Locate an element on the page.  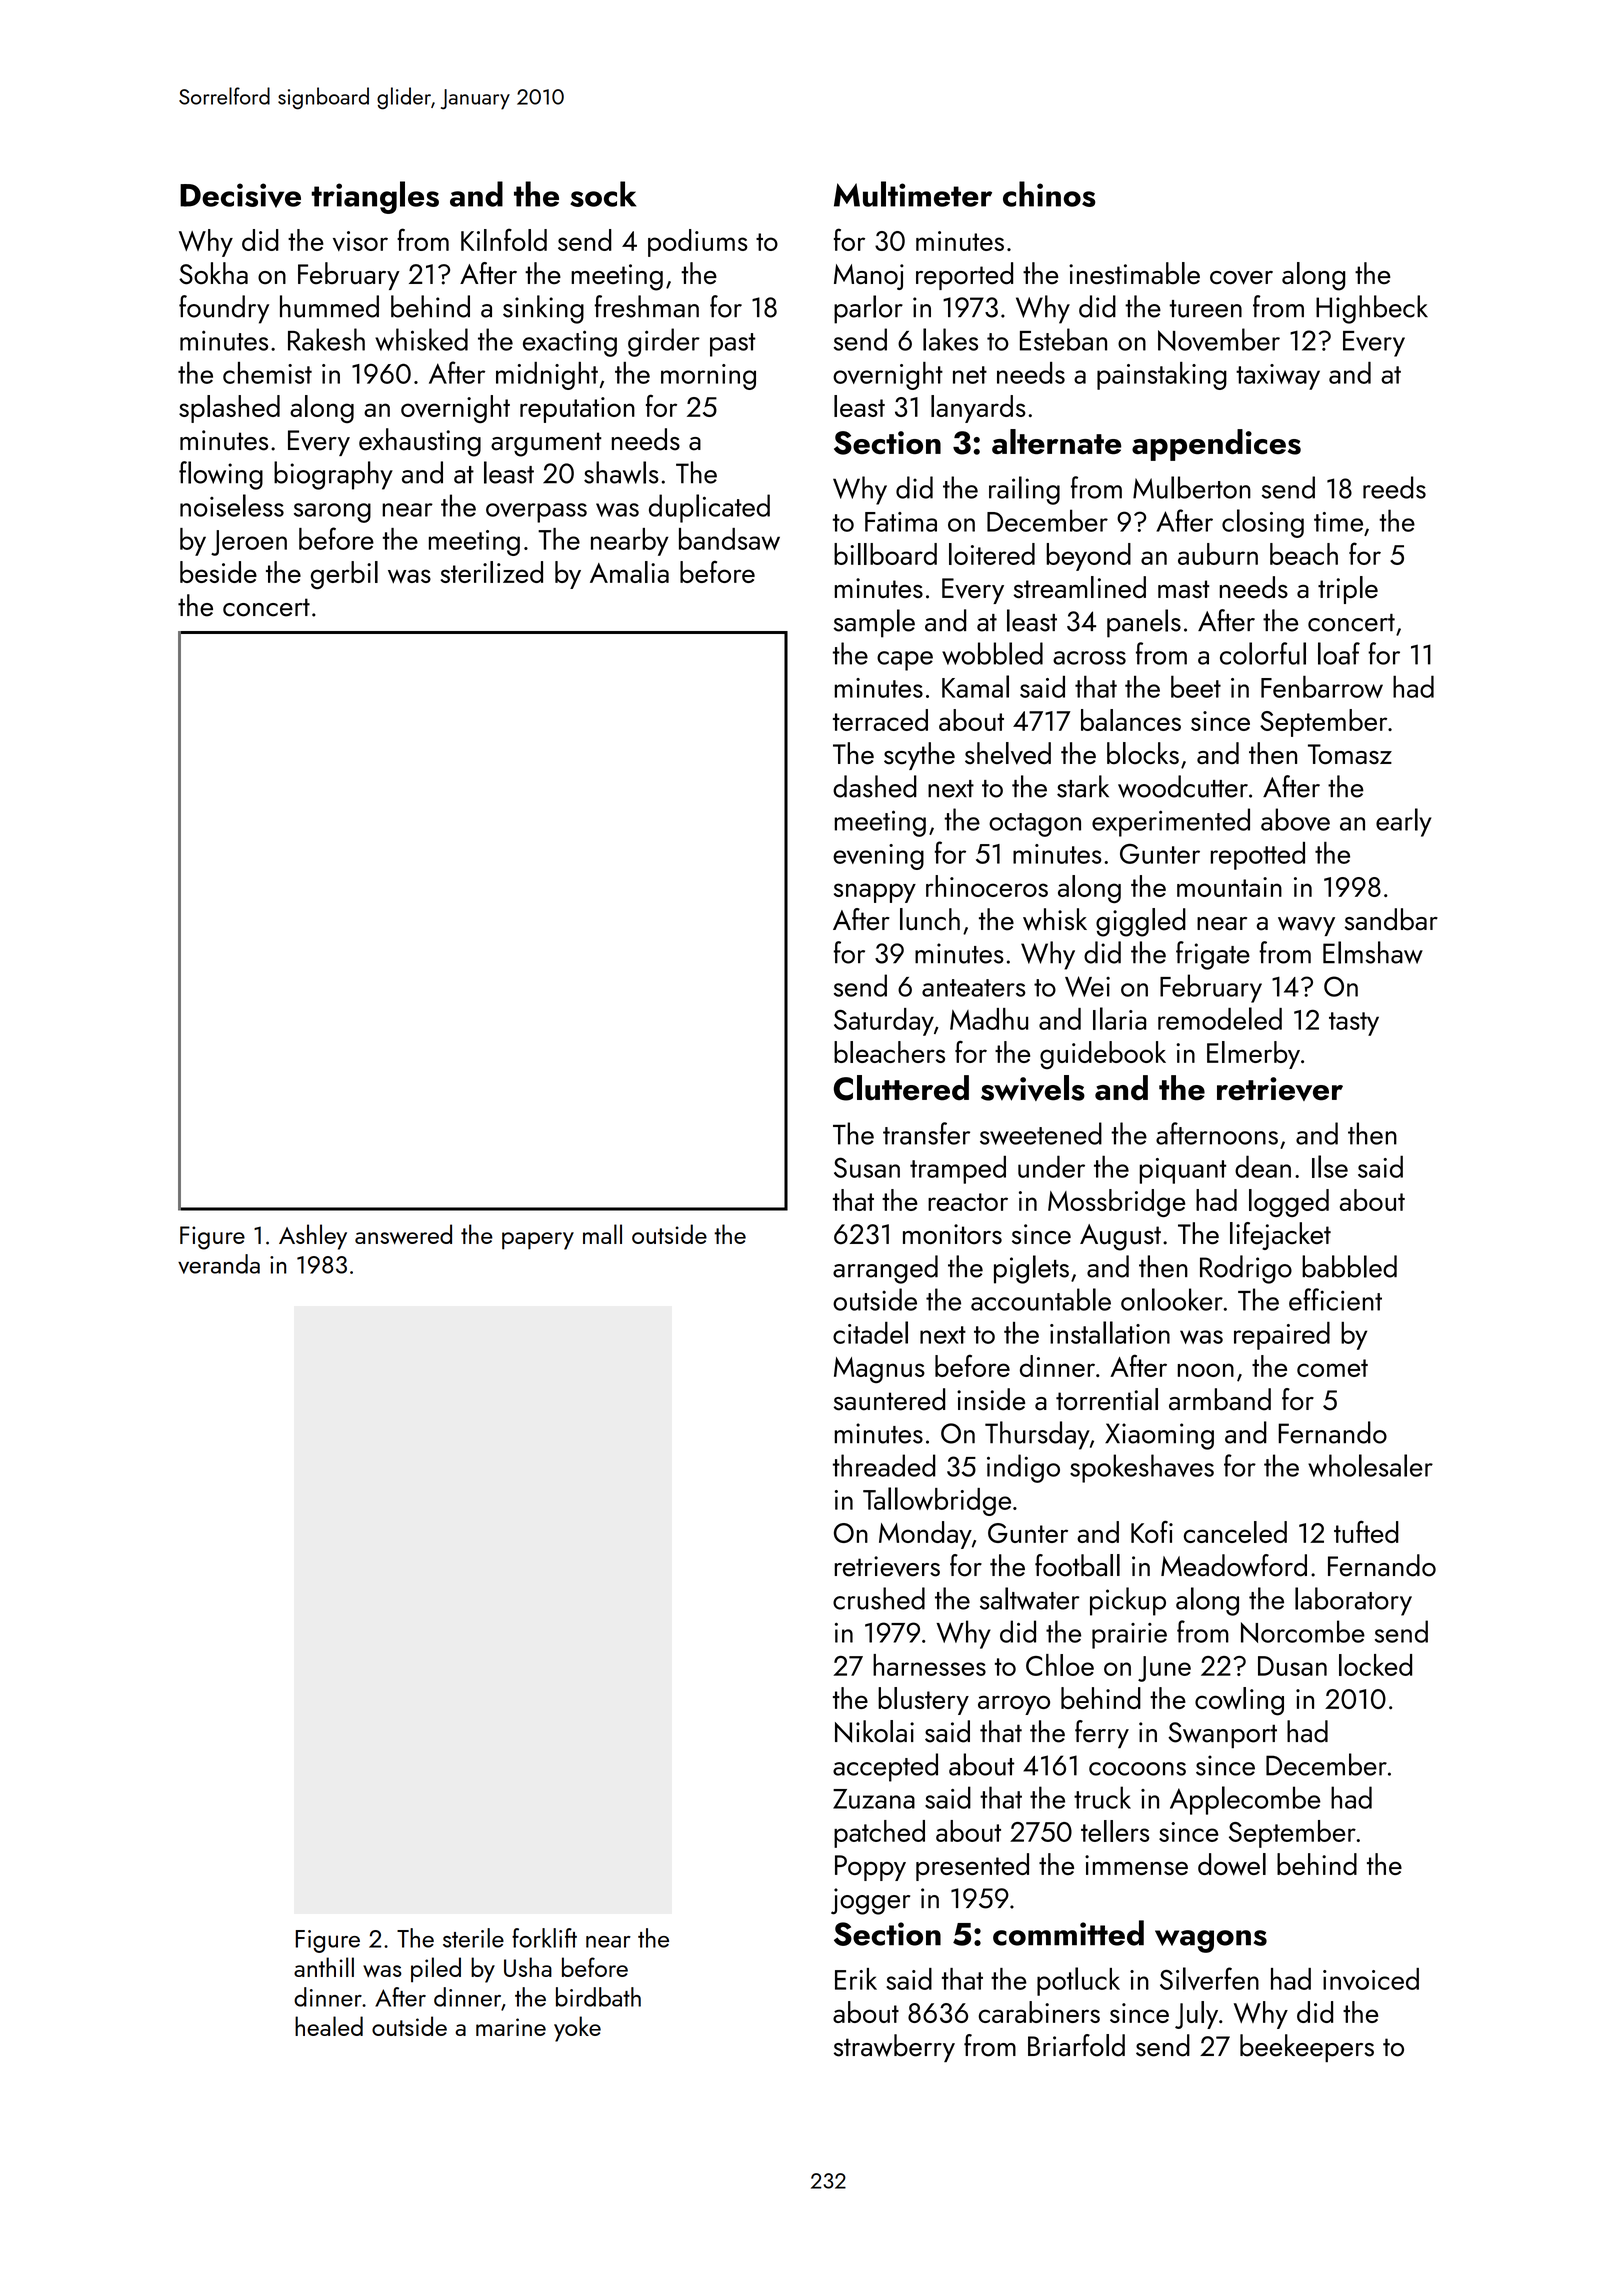
triangles is located at coordinates (375, 197).
